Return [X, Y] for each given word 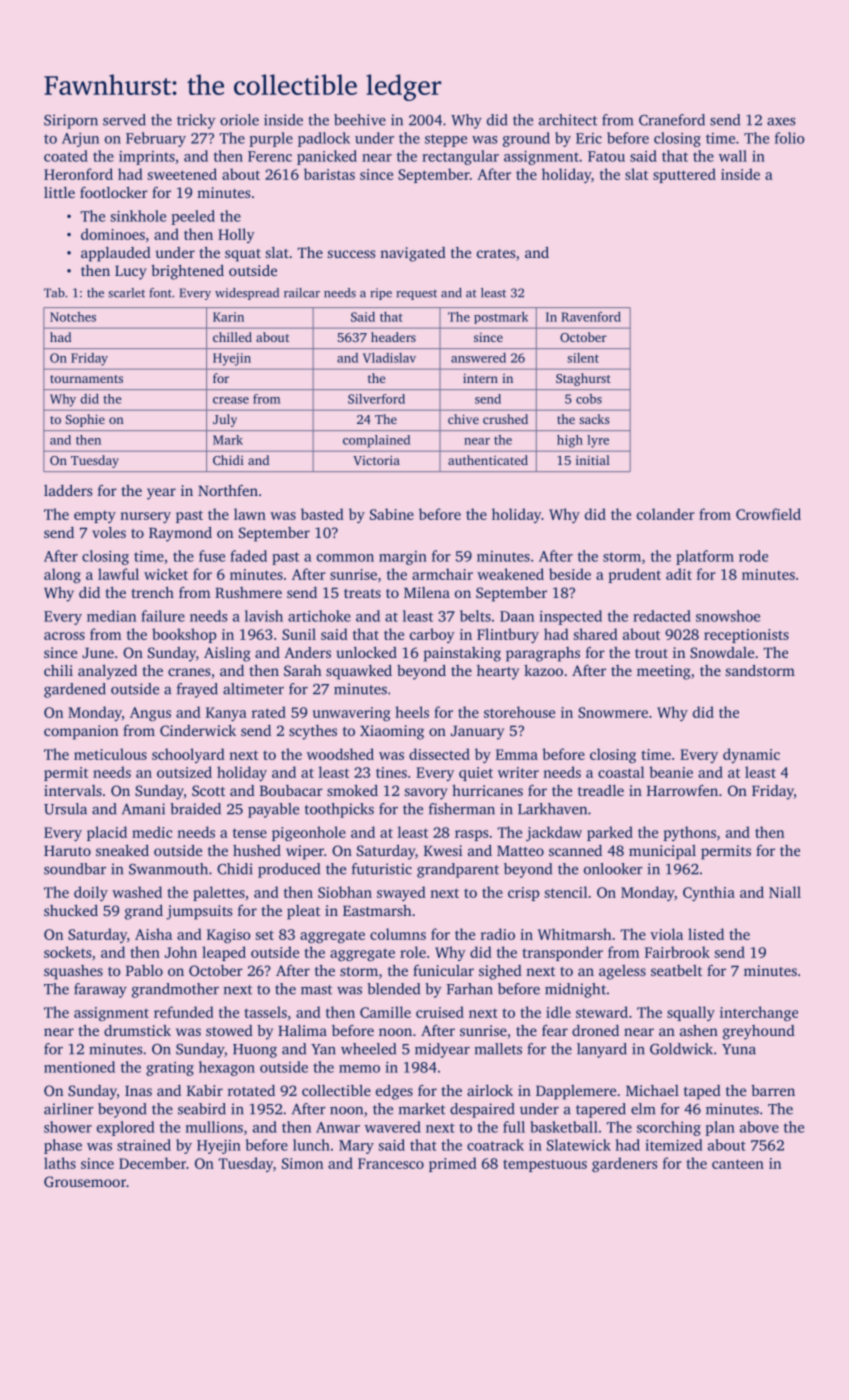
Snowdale [722, 652]
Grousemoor [85, 1181]
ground [526, 139]
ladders [68, 490]
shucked [71, 910]
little [59, 192]
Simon [302, 1163]
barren [773, 1090]
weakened [510, 574]
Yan [323, 1049]
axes [781, 121]
